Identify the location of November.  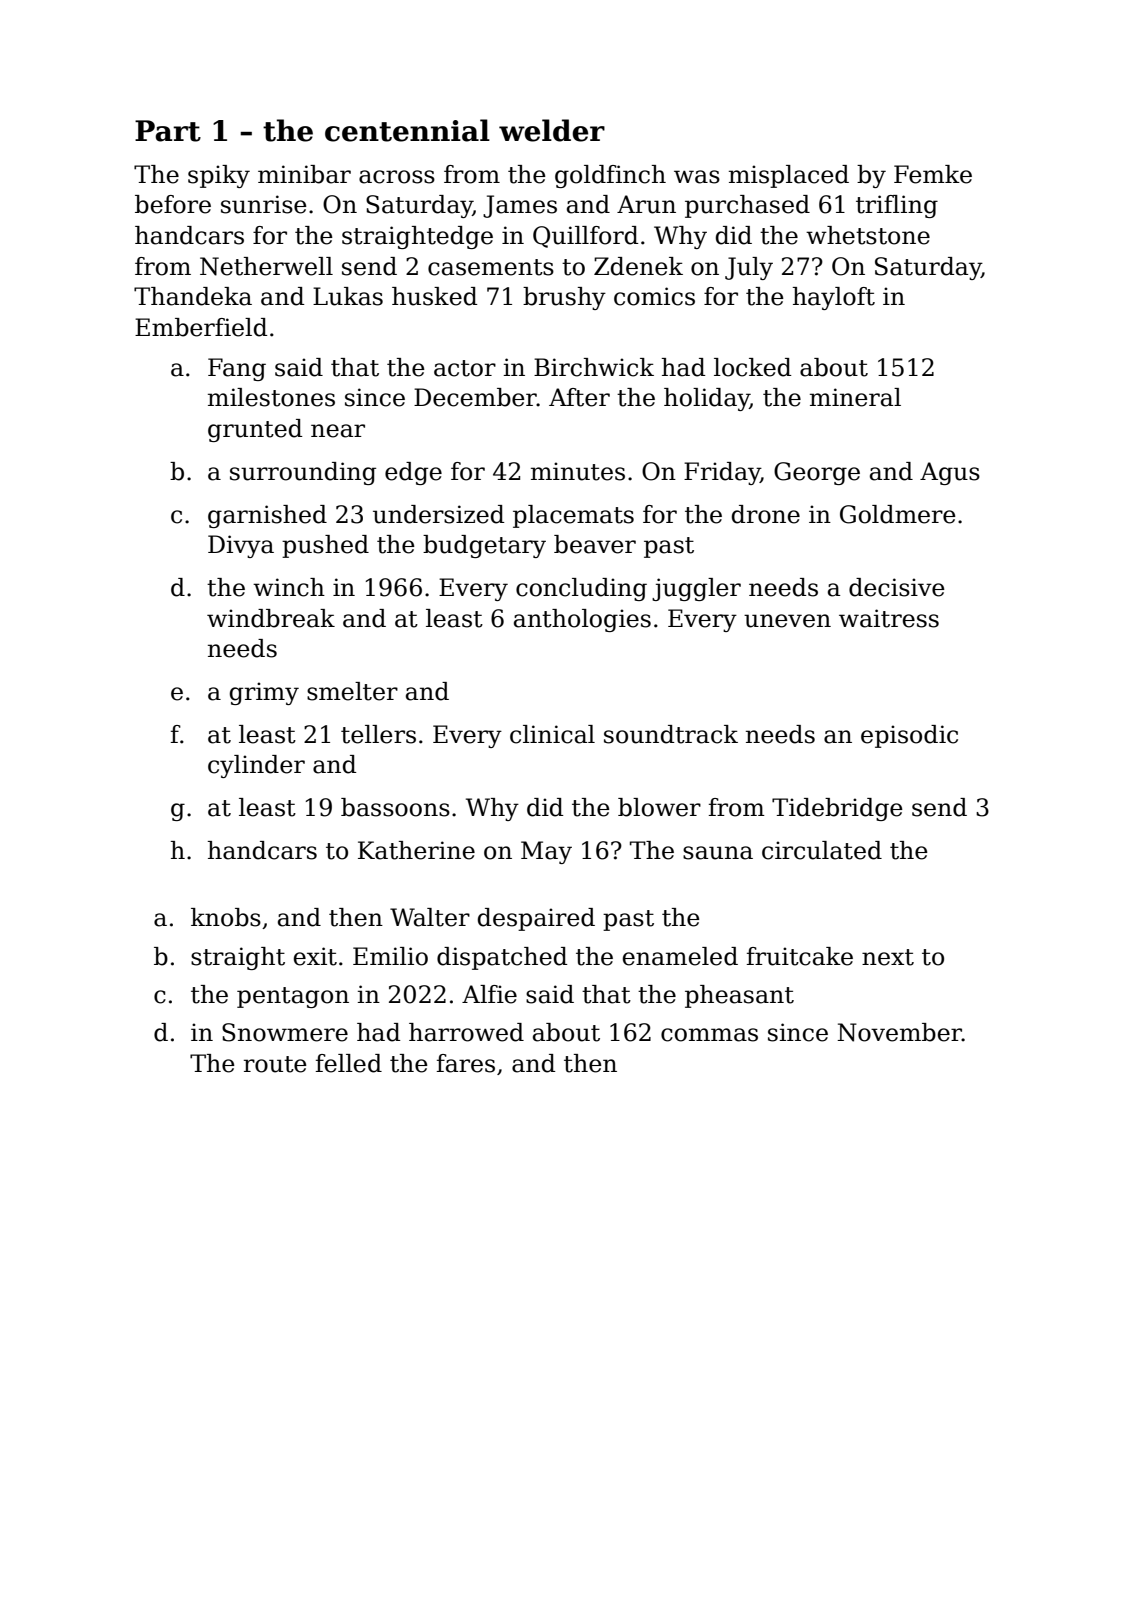
(899, 1032).
